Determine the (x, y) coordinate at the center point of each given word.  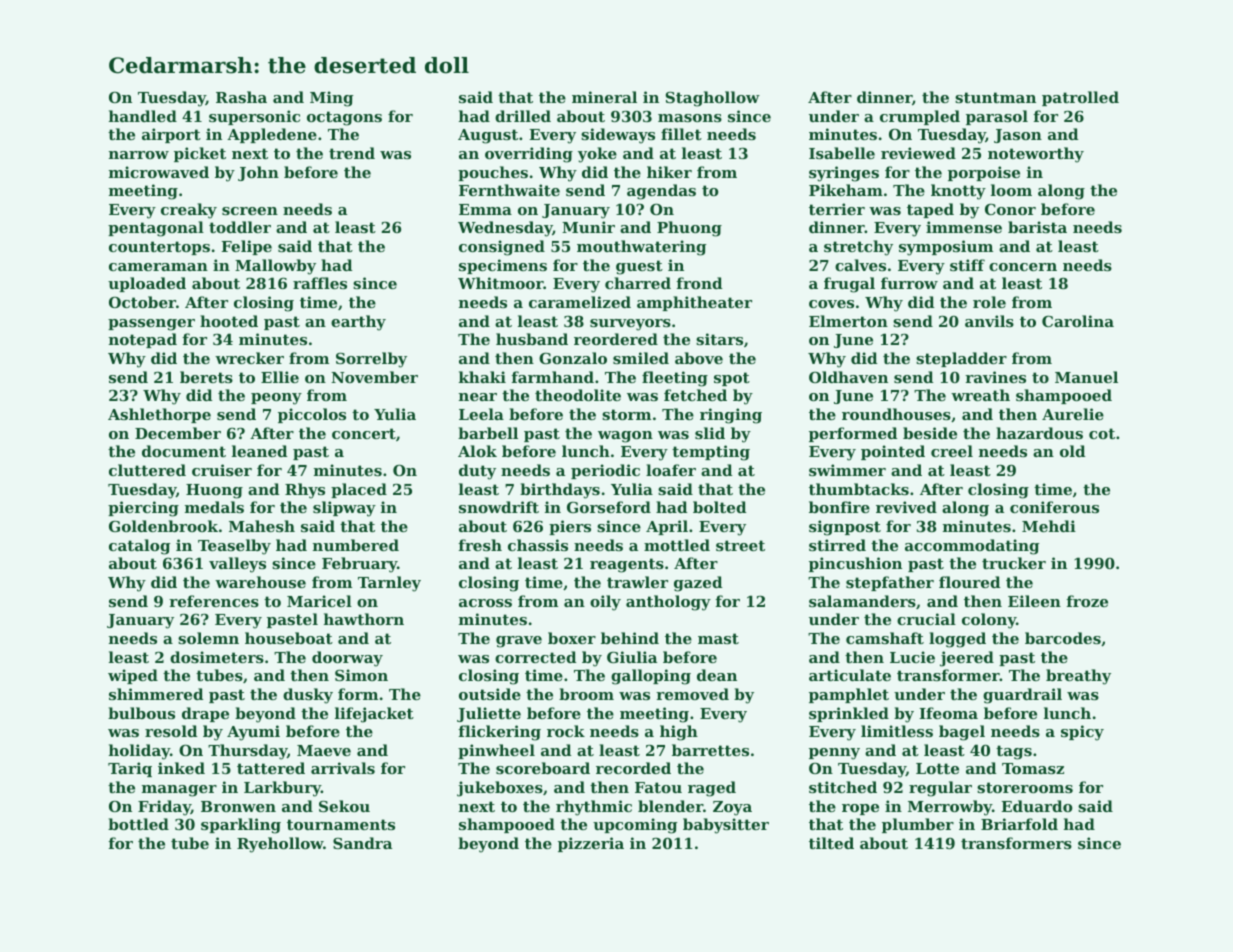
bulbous (141, 713)
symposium (946, 248)
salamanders (862, 601)
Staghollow (713, 99)
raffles (320, 283)
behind (630, 638)
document (184, 451)
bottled (138, 824)
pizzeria (591, 844)
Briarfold (1019, 824)
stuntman (995, 97)
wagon (625, 437)
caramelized (580, 302)
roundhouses (896, 414)
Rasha (241, 97)
